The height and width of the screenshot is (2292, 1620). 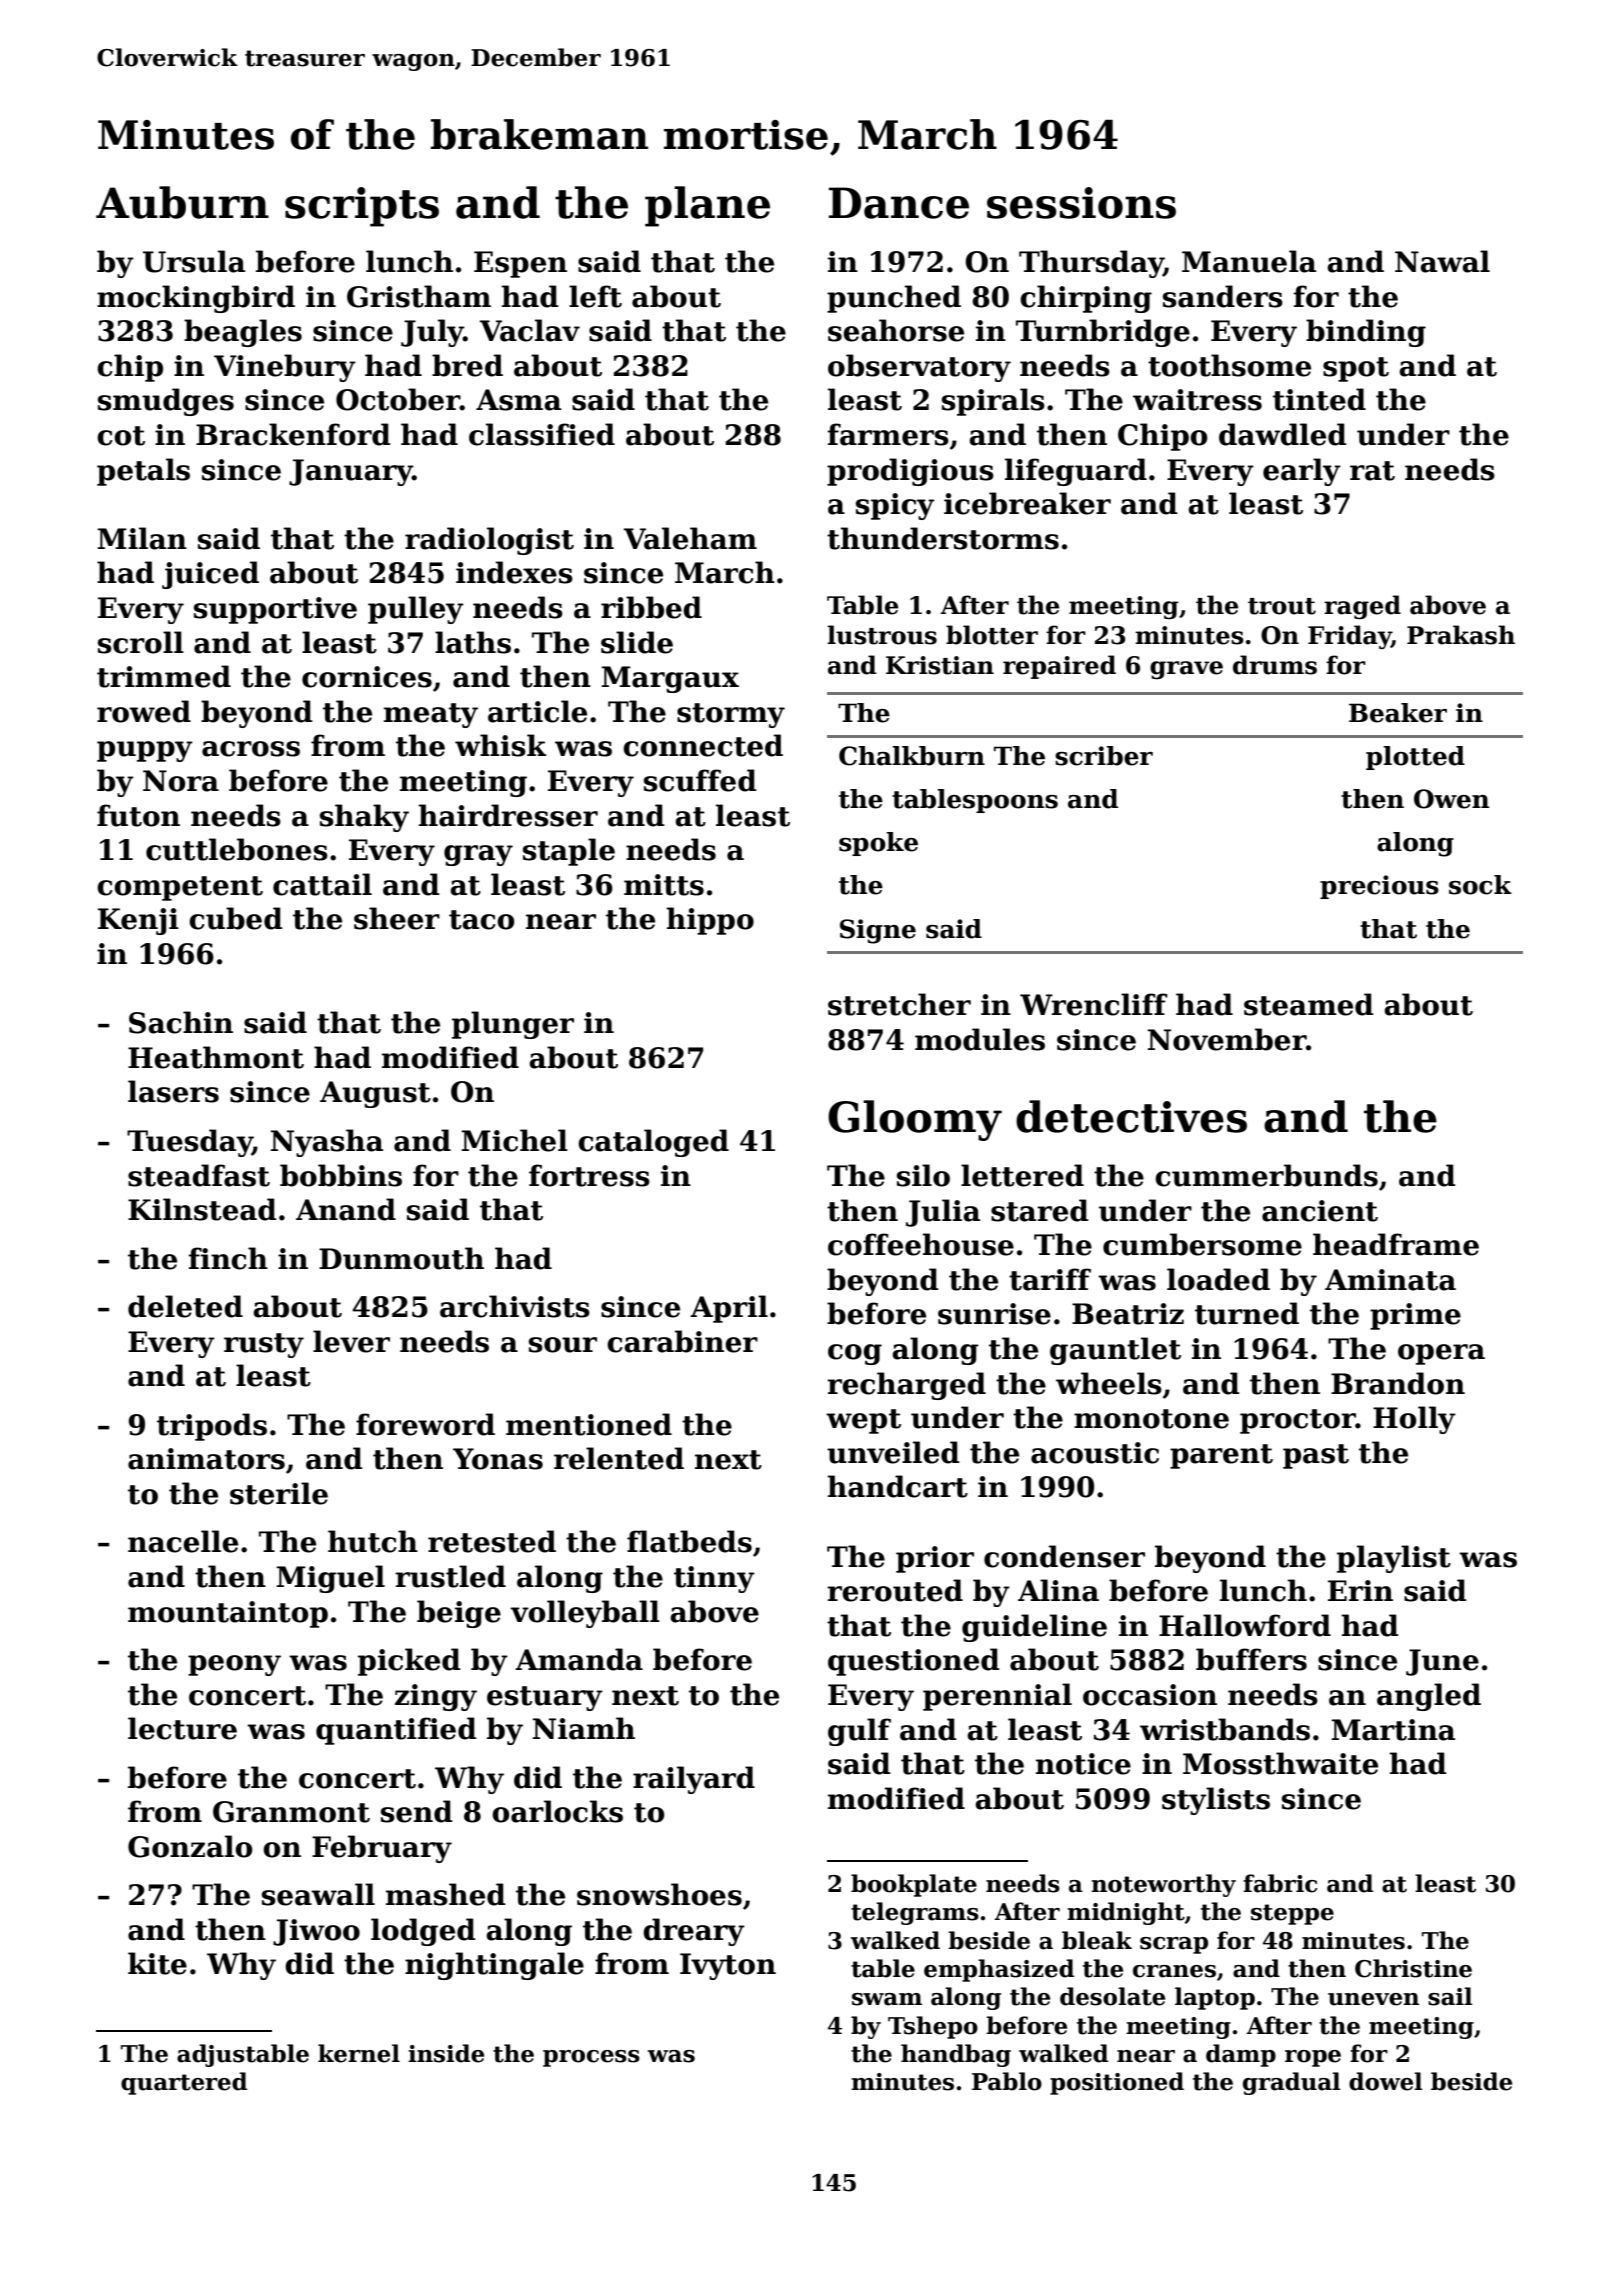 I want to click on plane, so click(x=707, y=206).
